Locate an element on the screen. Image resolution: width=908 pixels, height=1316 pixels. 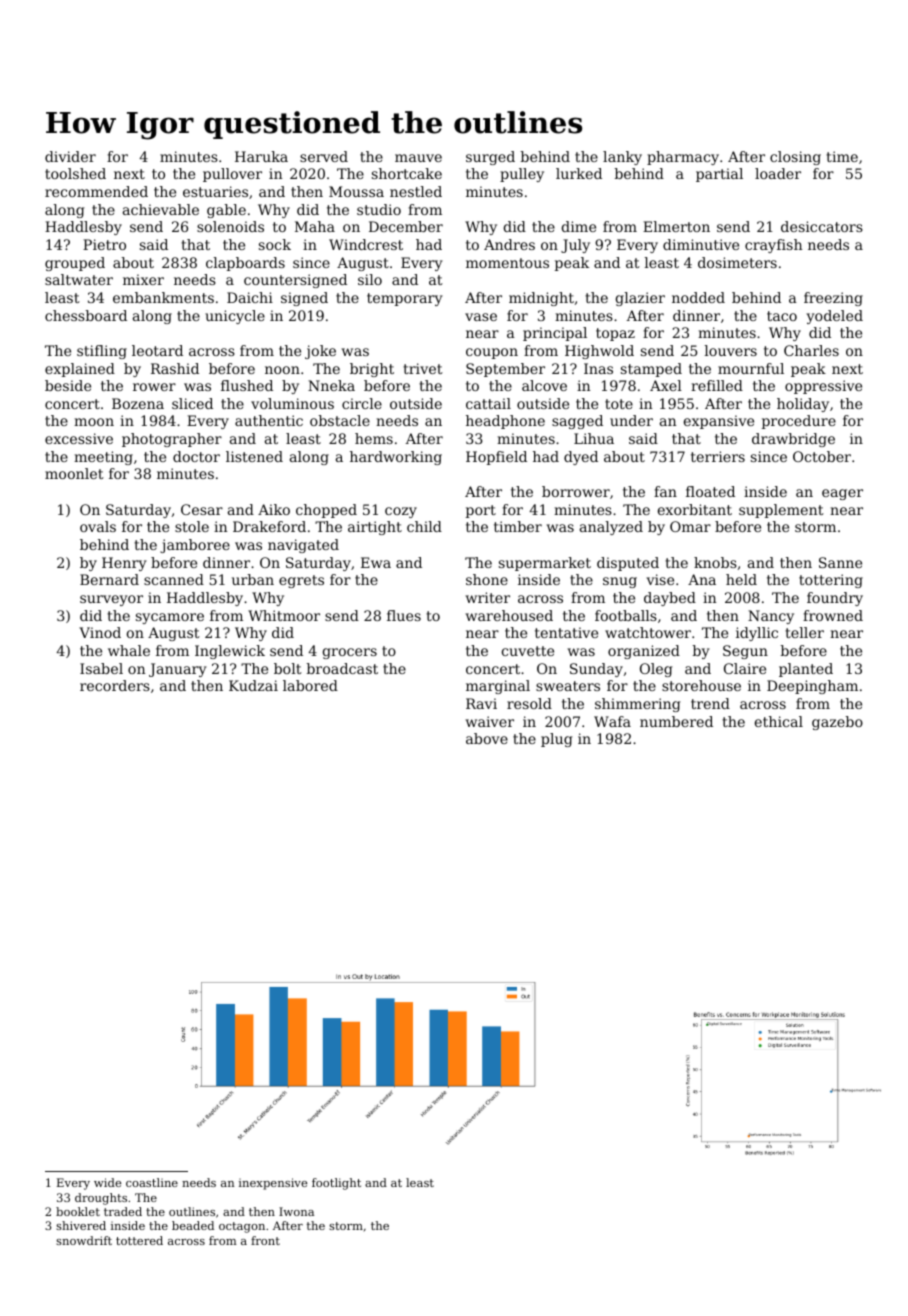
gazebo is located at coordinates (837, 723).
